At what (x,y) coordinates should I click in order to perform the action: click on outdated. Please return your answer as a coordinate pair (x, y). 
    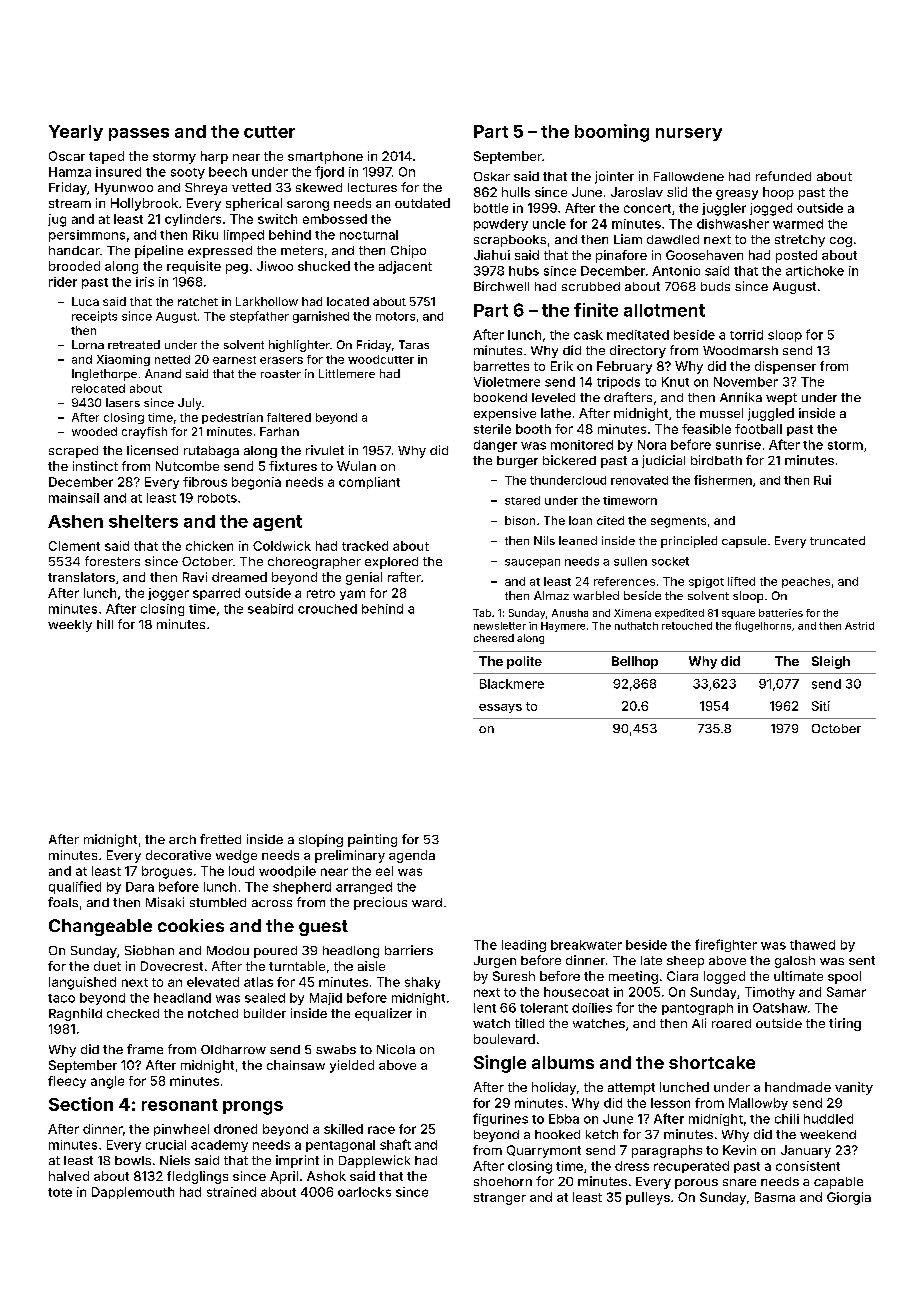
    Looking at the image, I should click on (422, 203).
